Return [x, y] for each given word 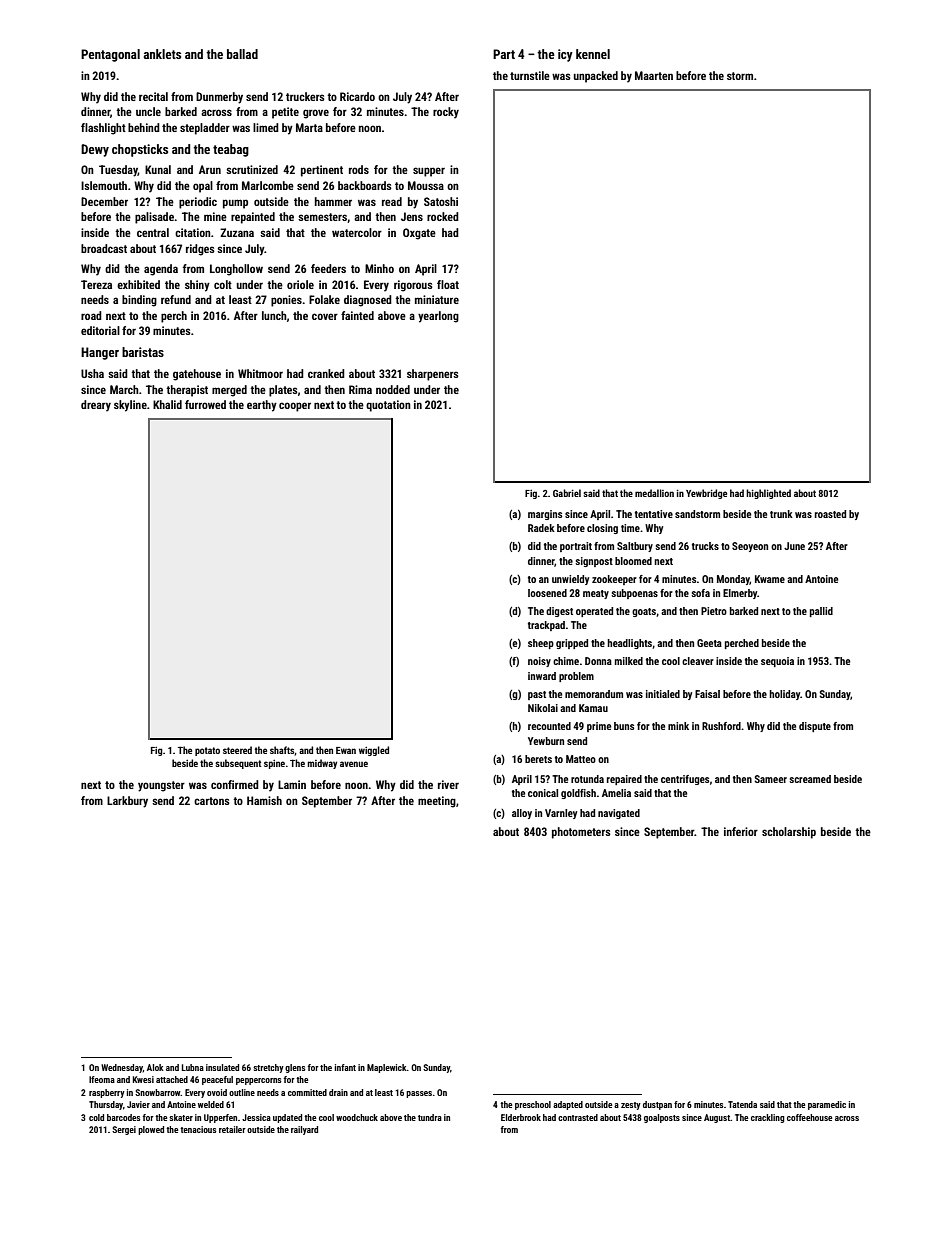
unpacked [596, 77]
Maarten [654, 75]
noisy [539, 662]
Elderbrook [521, 1117]
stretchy [268, 1068]
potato [207, 751]
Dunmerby [219, 98]
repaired [624, 780]
